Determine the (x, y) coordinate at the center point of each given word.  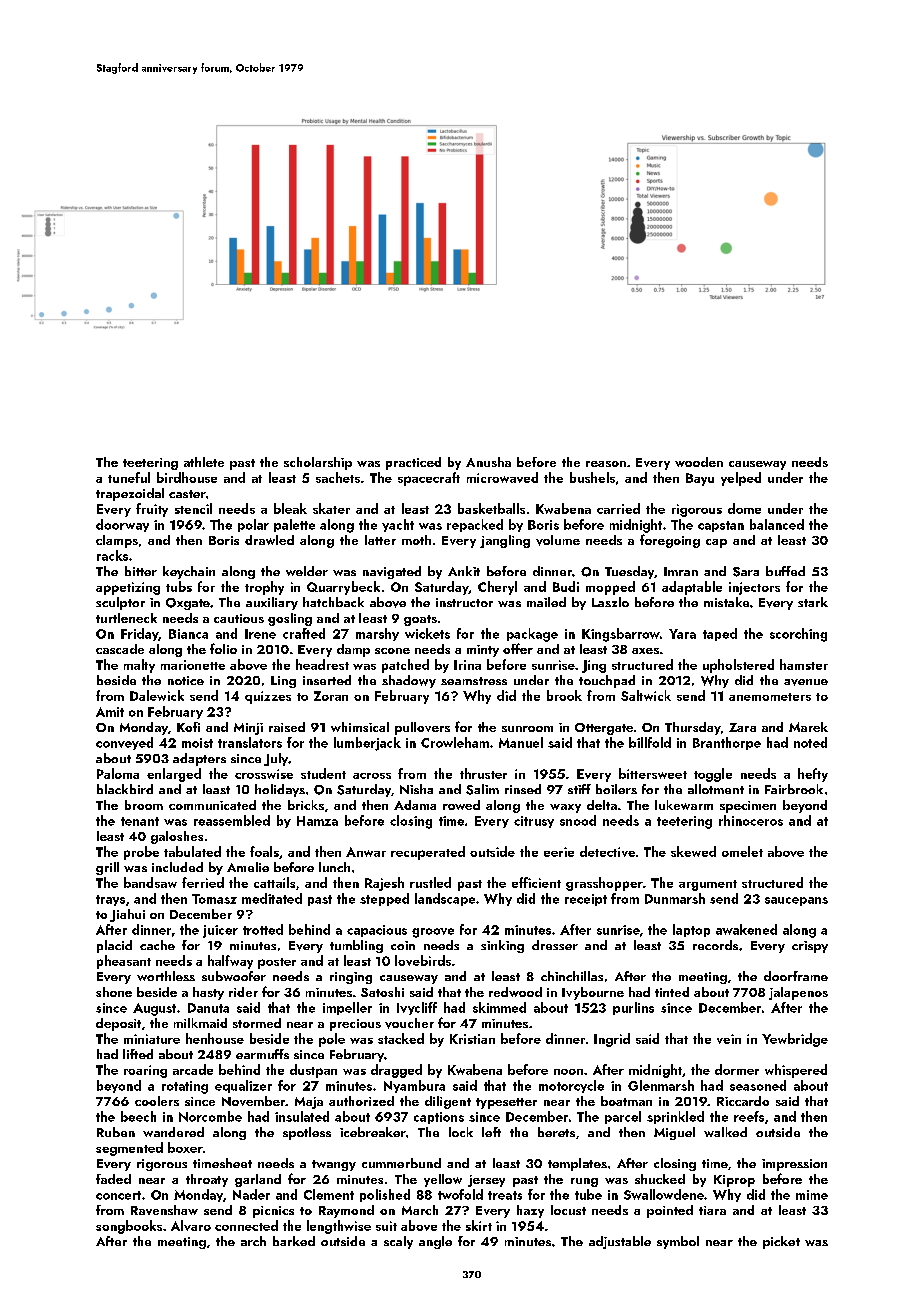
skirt (479, 1225)
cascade (120, 649)
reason (606, 464)
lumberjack (367, 744)
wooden (699, 462)
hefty (813, 775)
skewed (693, 851)
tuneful (129, 477)
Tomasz (214, 899)
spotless (307, 1133)
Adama (415, 805)
